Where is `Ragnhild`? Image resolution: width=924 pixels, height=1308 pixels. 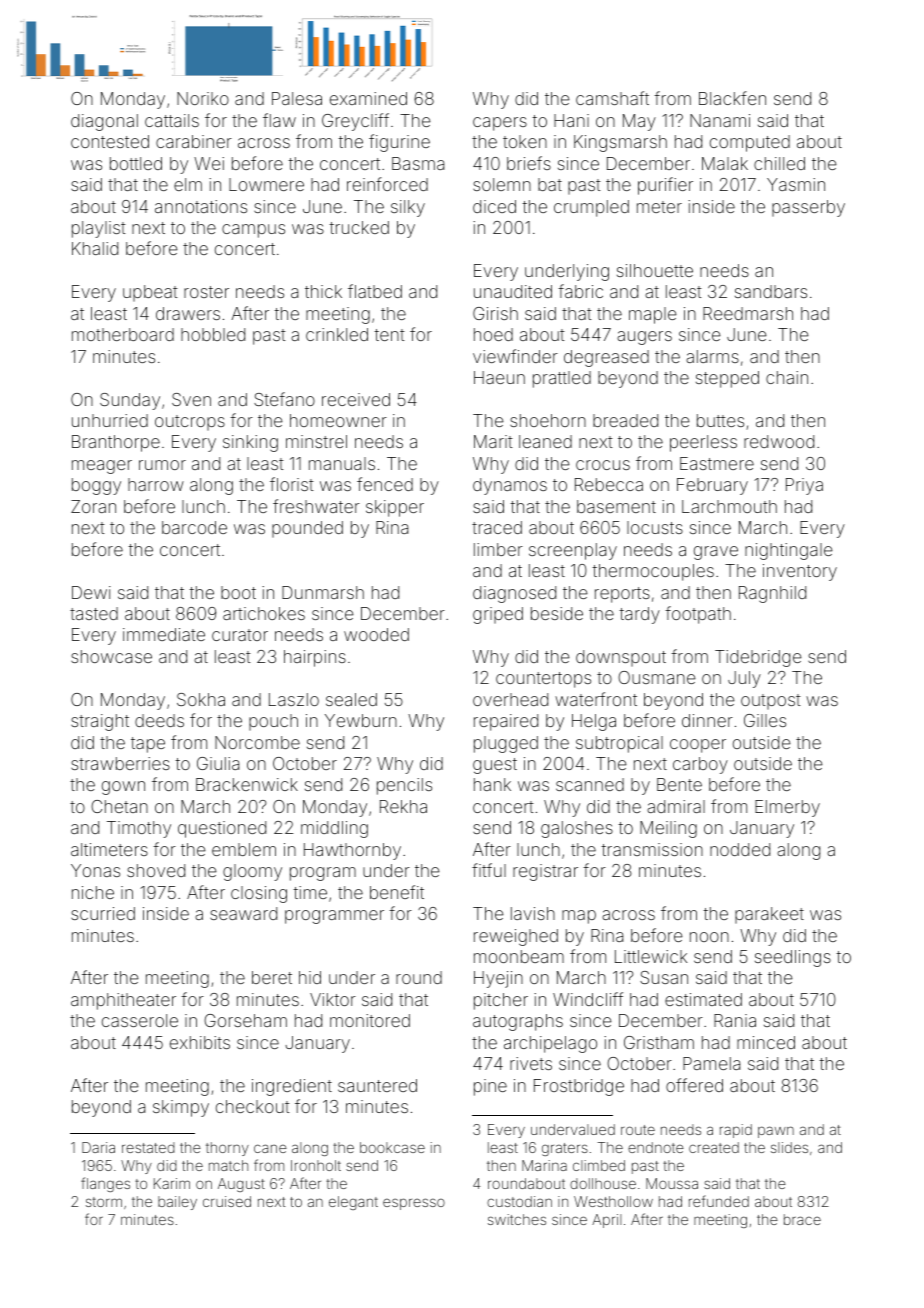 Ragnhild is located at coordinates (772, 594).
